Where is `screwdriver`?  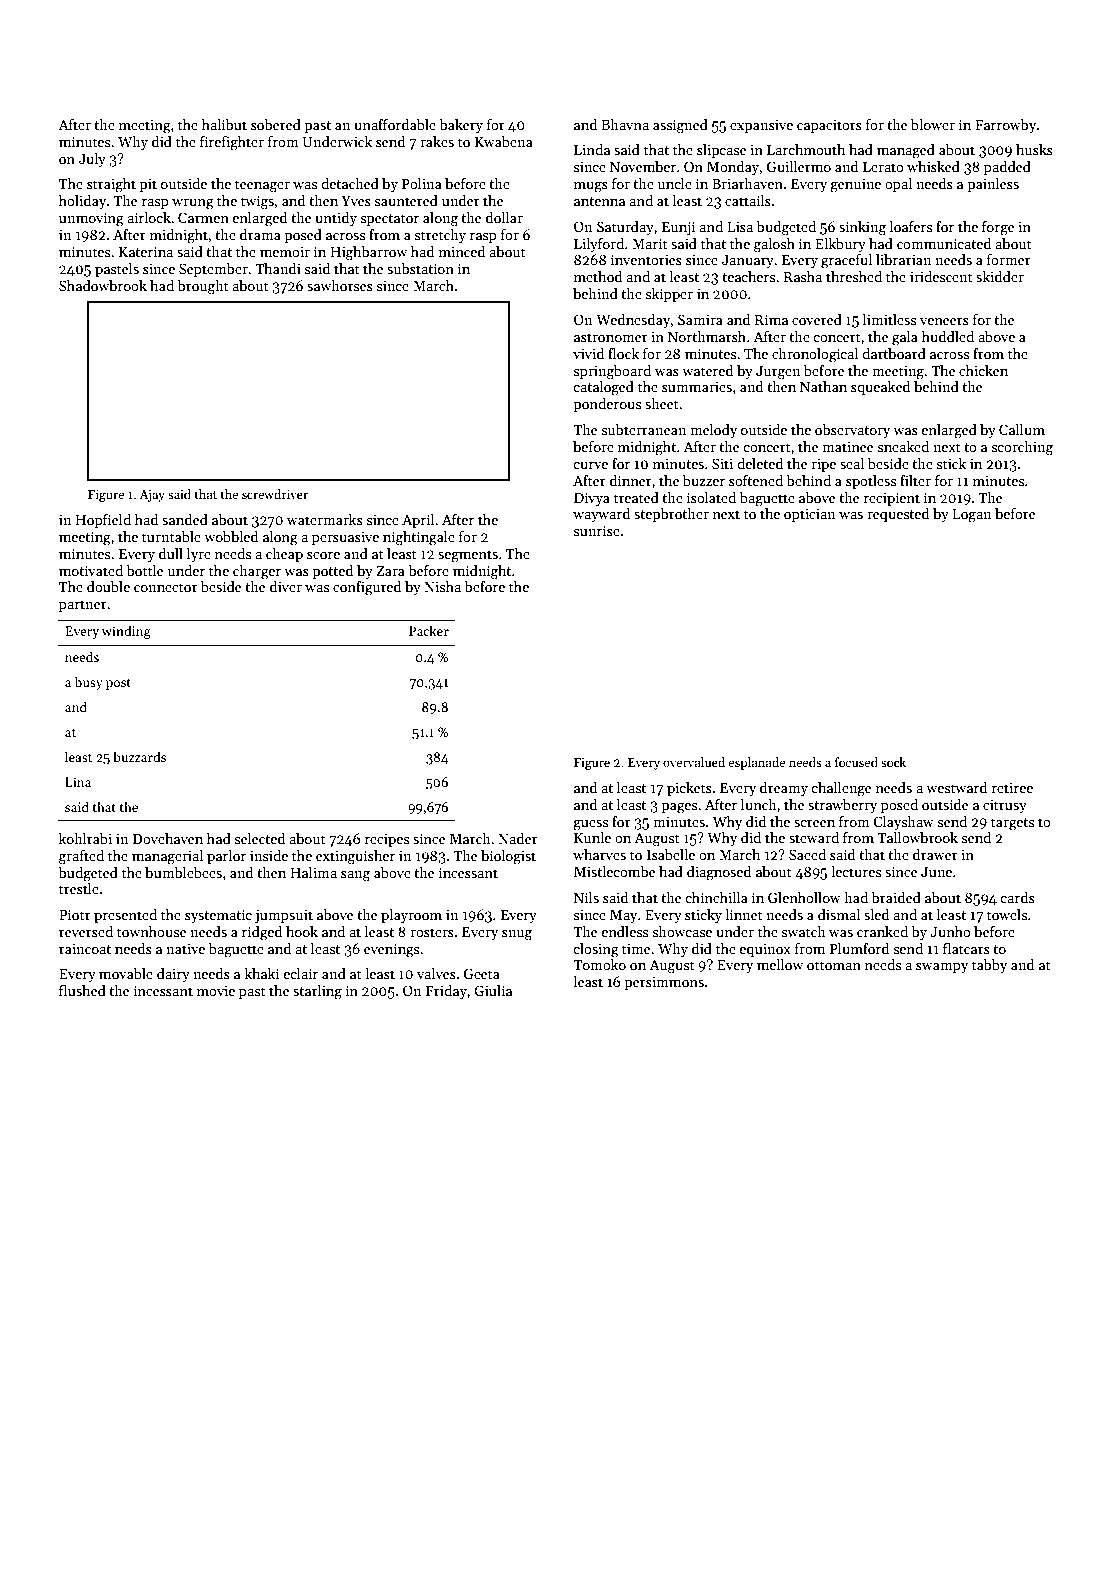
screwdriver is located at coordinates (275, 494).
